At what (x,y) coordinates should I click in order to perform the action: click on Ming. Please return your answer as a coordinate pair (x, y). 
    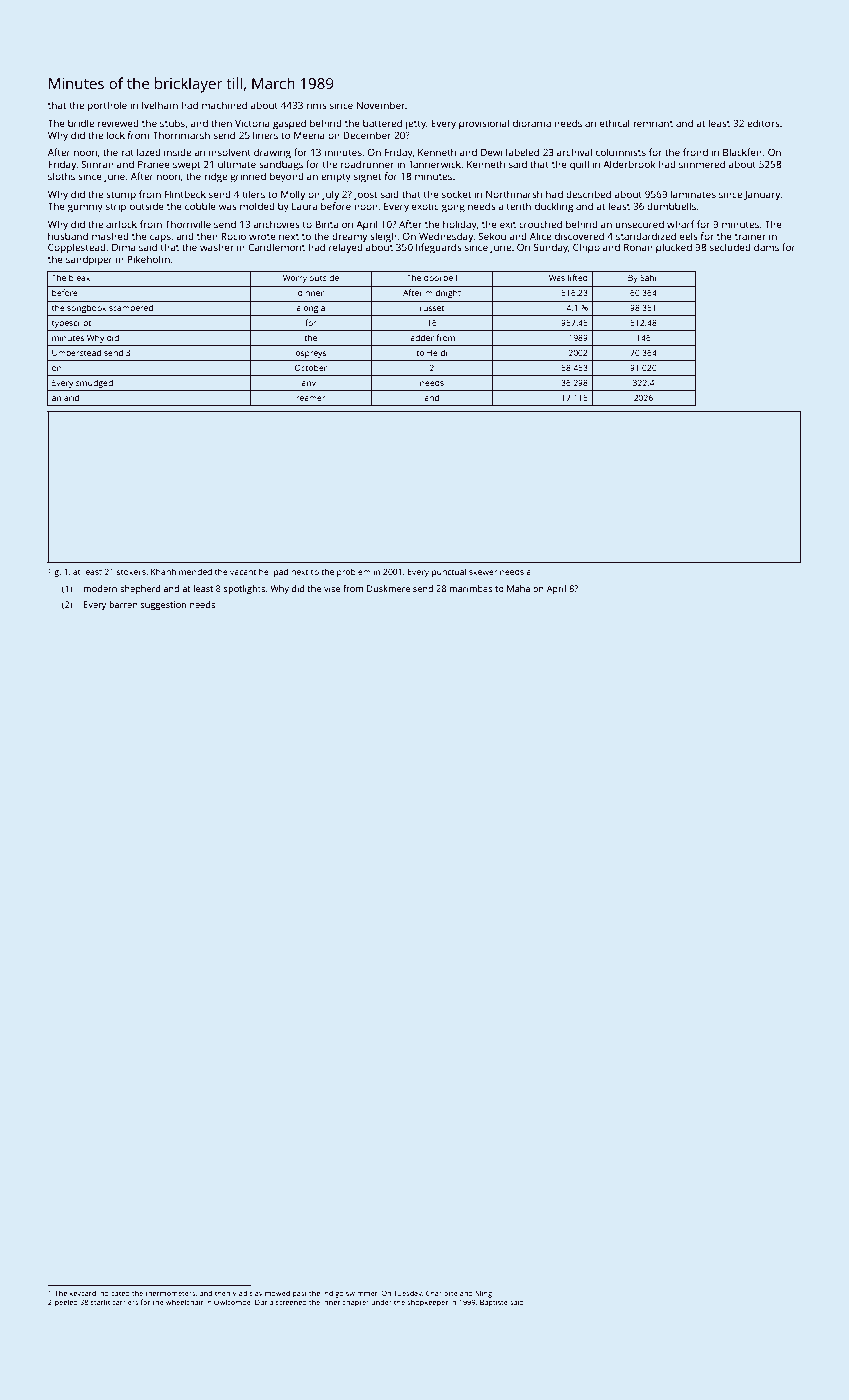
    Looking at the image, I should click on (483, 1294).
